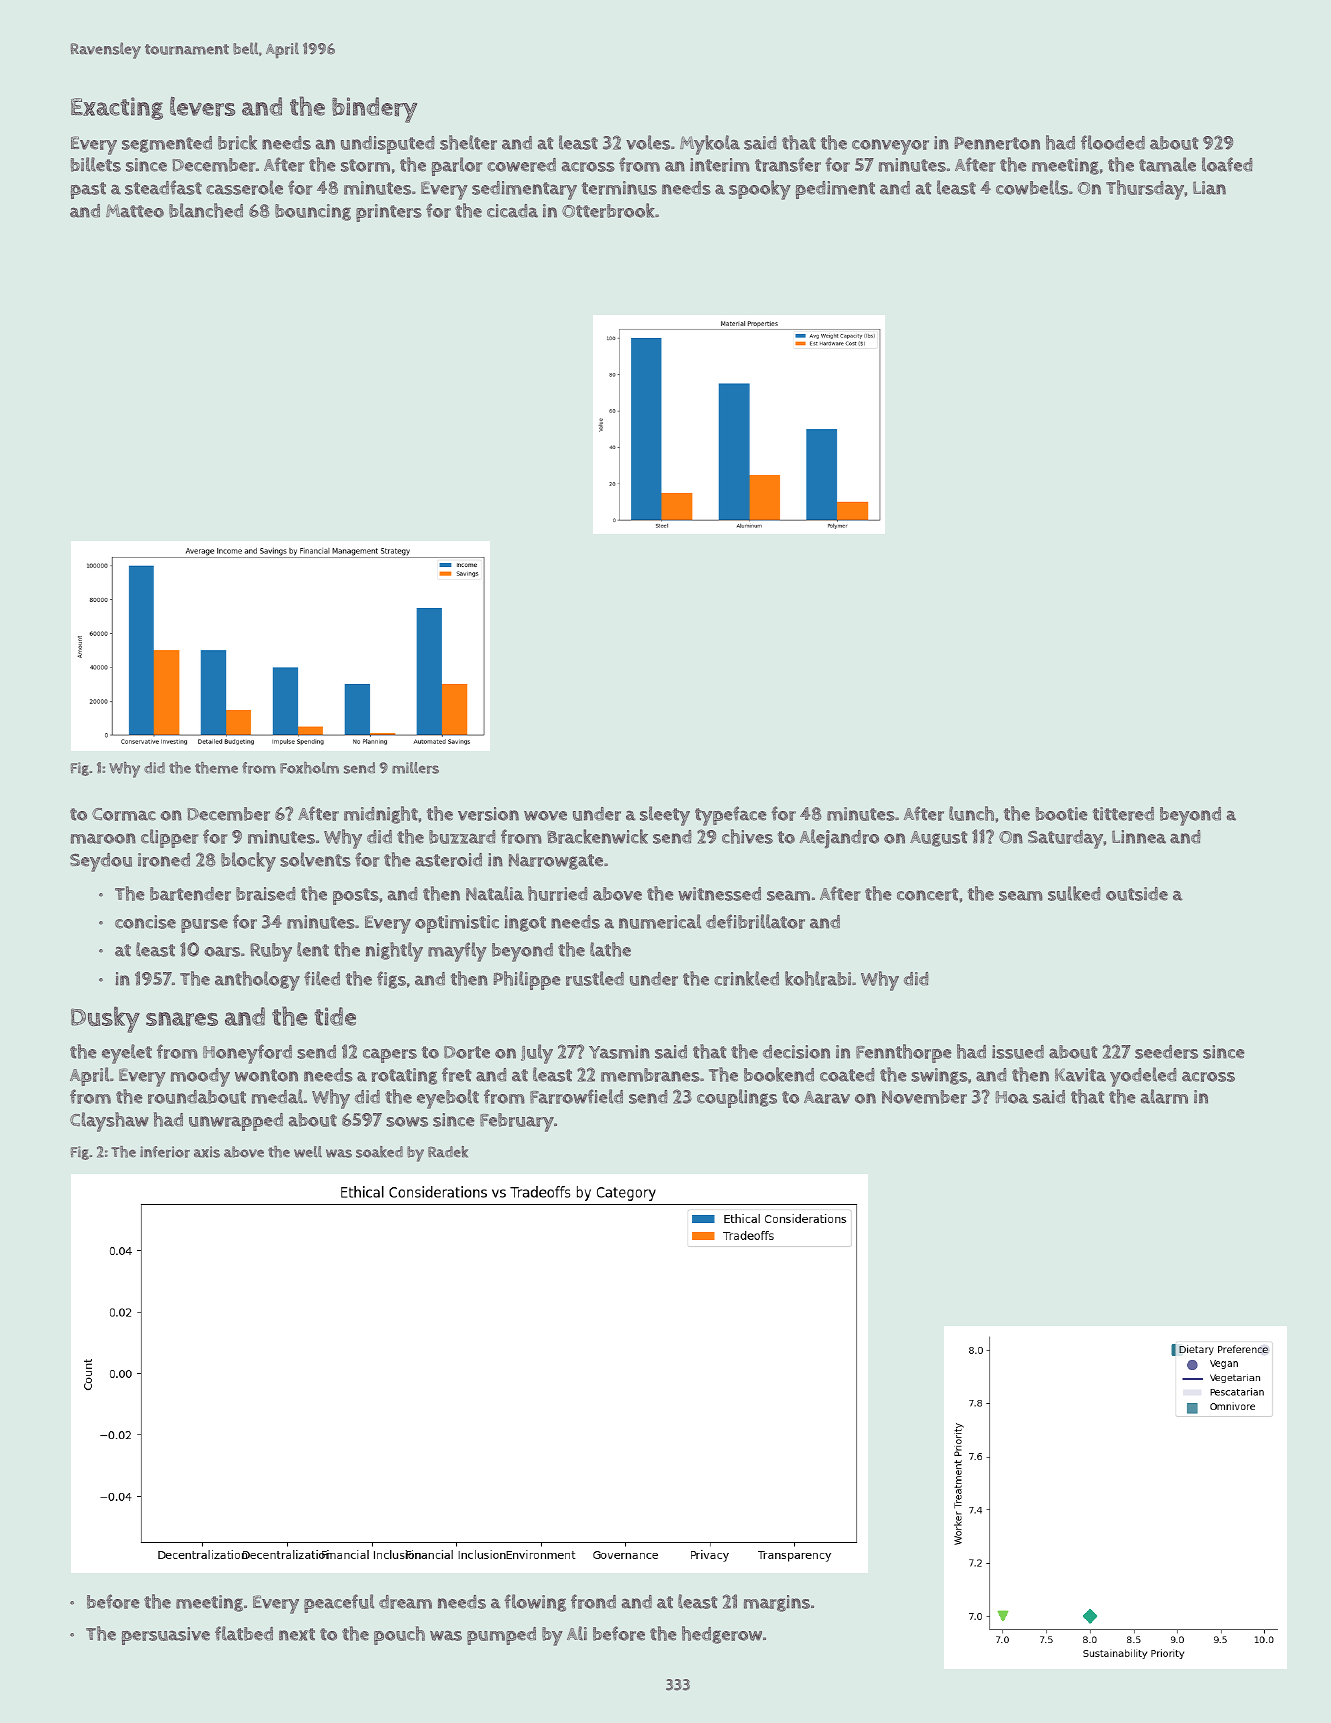 The image size is (1331, 1723). Describe the element at coordinates (117, 108) in the screenshot. I see `Exacting` at that location.
